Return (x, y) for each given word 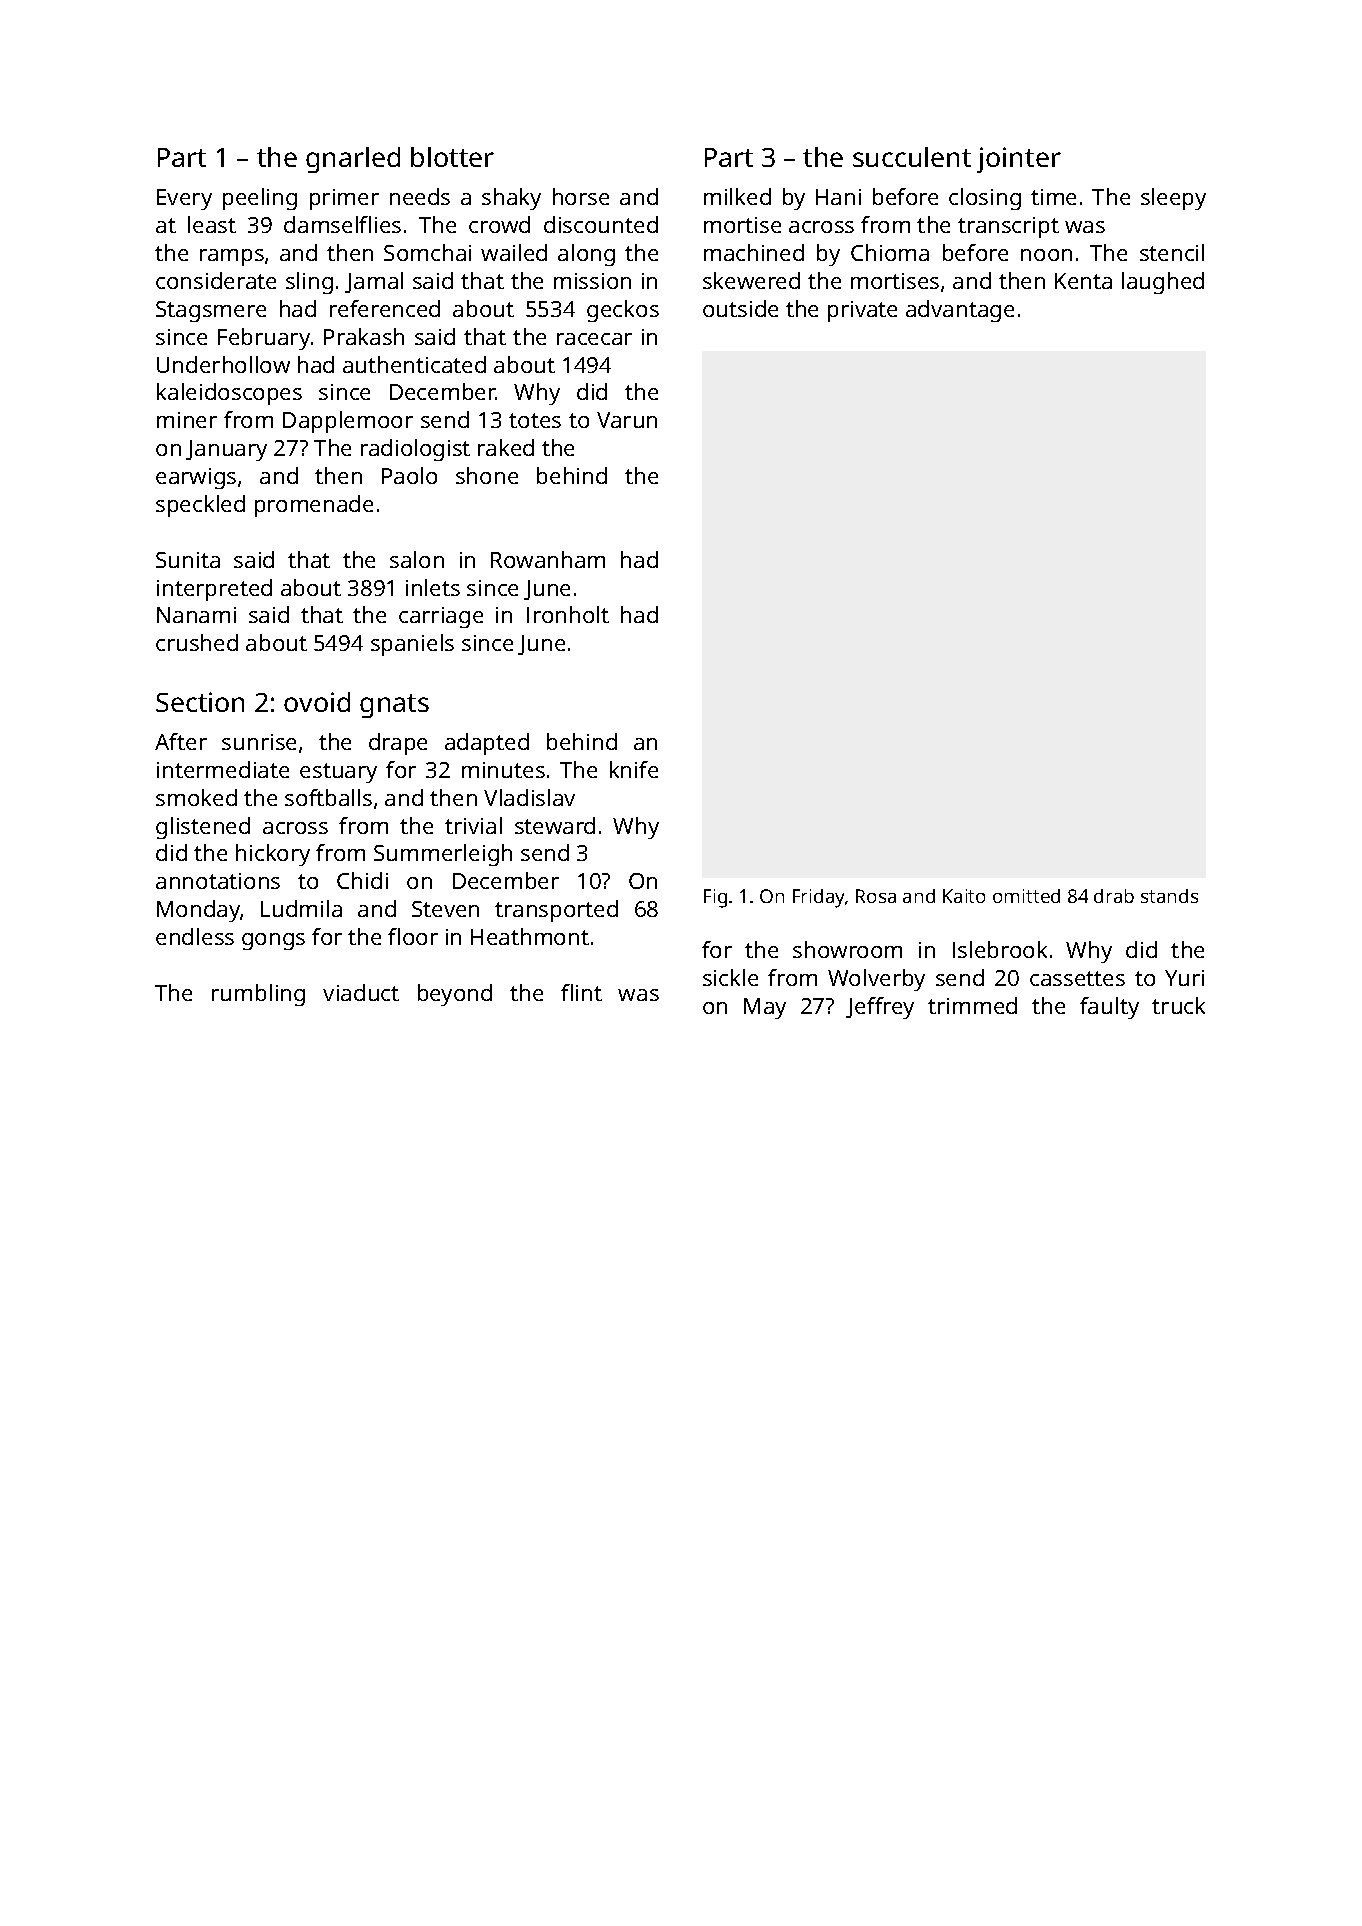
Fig (715, 898)
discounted (601, 224)
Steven (445, 909)
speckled (200, 506)
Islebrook (1000, 949)
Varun (627, 420)
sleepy (1173, 199)
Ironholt (568, 614)
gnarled (353, 160)
